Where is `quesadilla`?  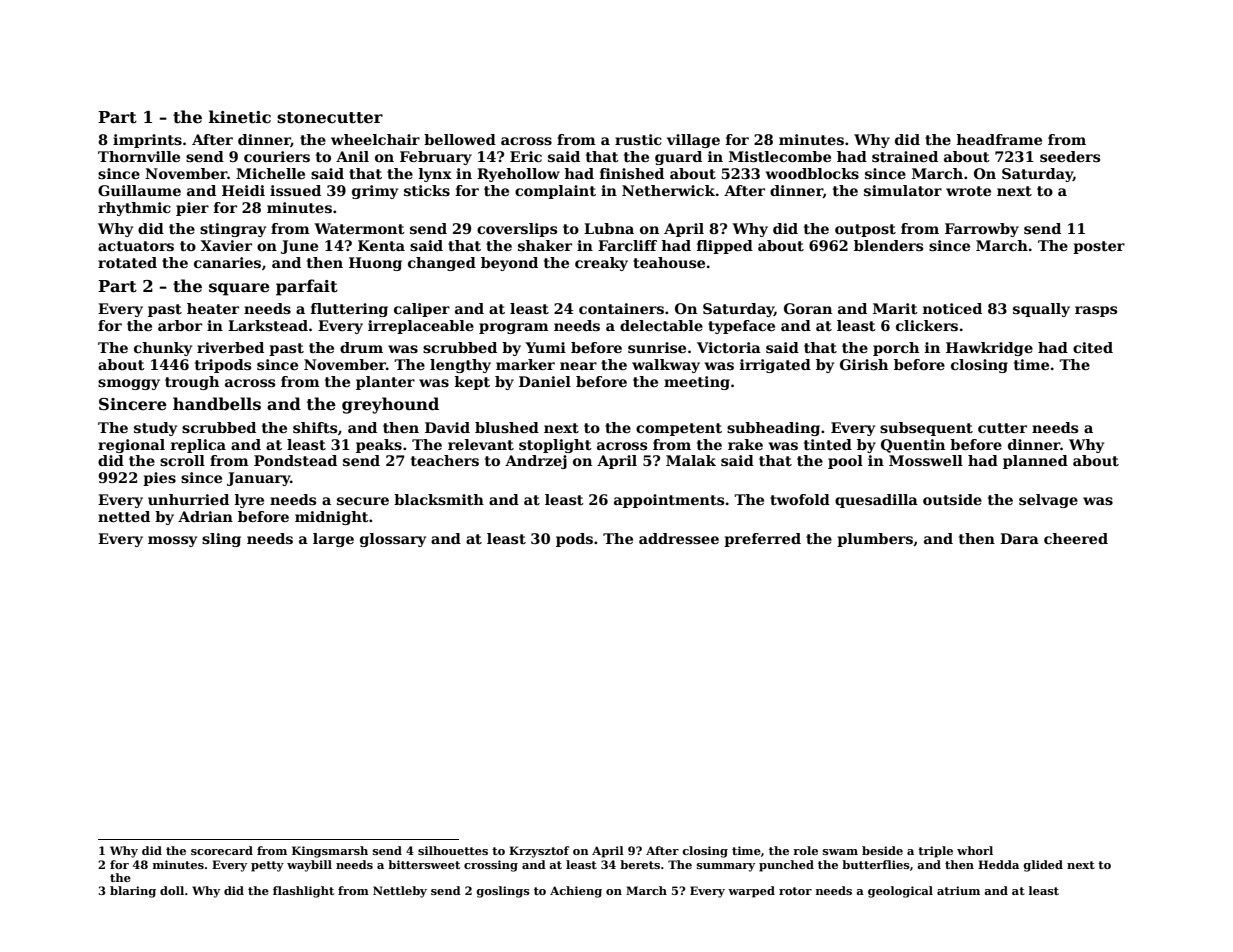
quesadilla is located at coordinates (876, 501).
